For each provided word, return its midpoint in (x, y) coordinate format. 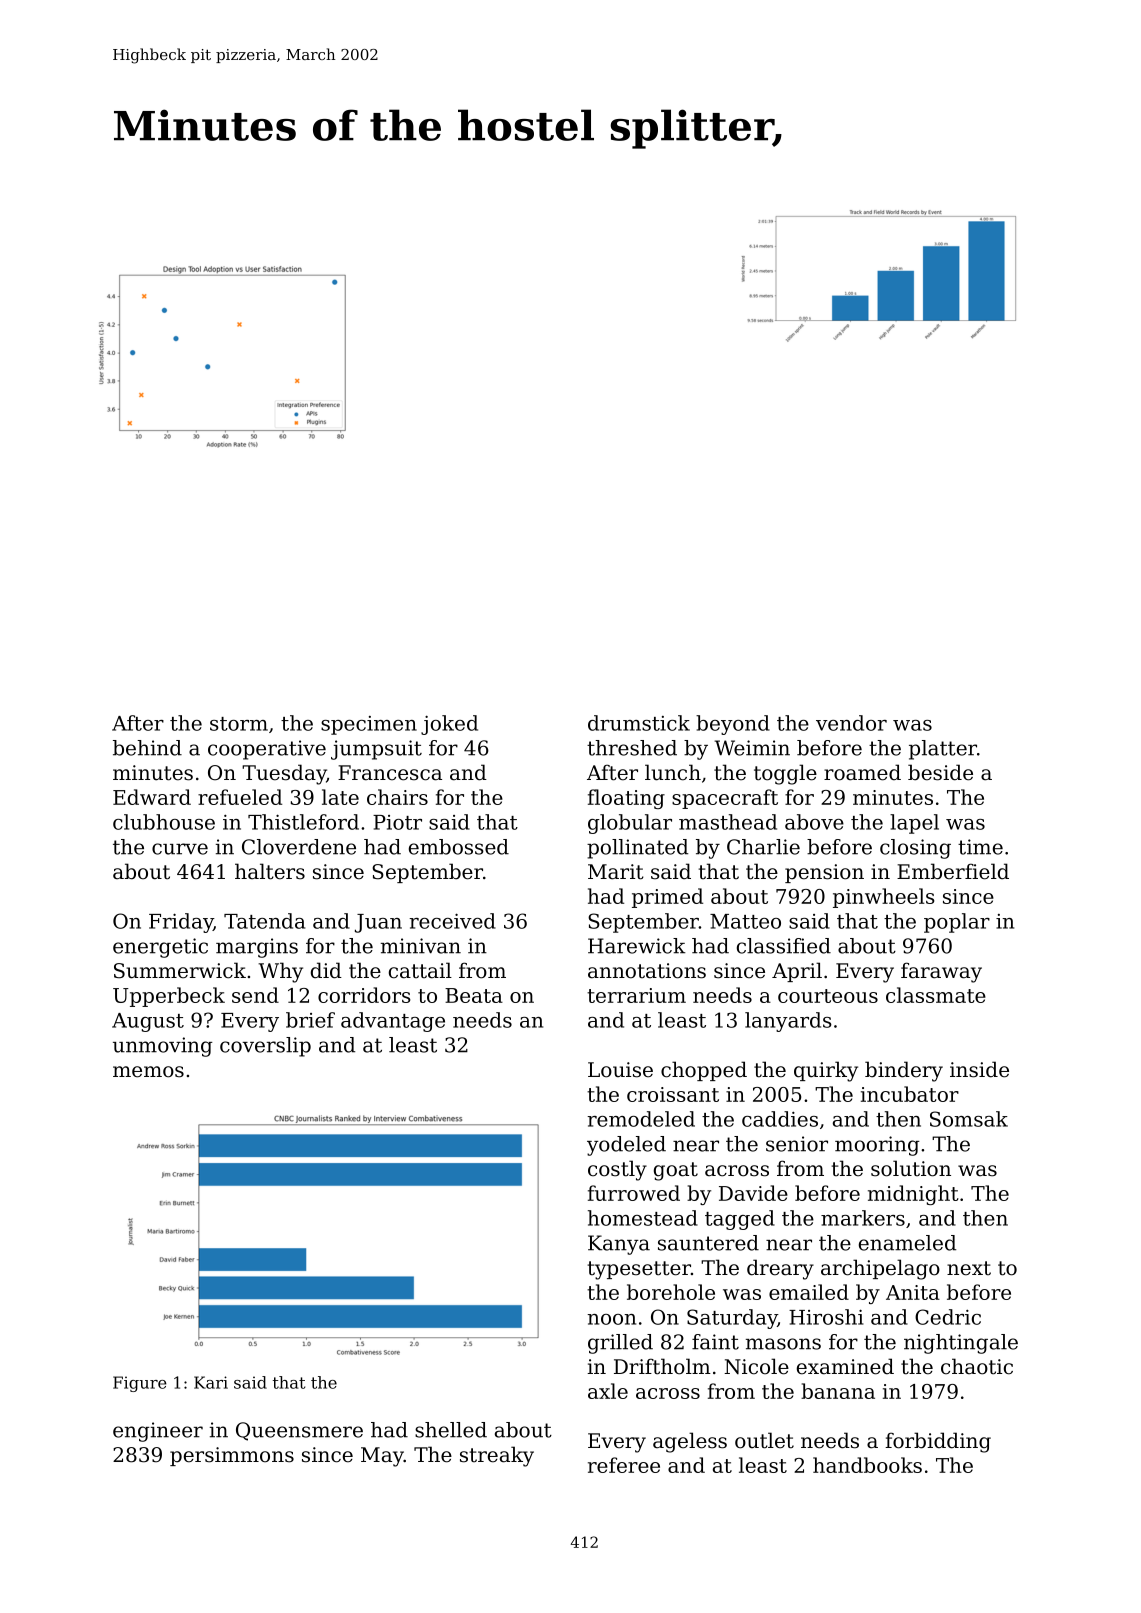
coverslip (265, 1047)
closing (915, 849)
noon (611, 1319)
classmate (936, 995)
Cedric (948, 1317)
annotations (647, 971)
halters (270, 871)
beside (940, 772)
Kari (211, 1382)
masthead (728, 822)
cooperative (267, 750)
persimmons (232, 1456)
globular (630, 824)
